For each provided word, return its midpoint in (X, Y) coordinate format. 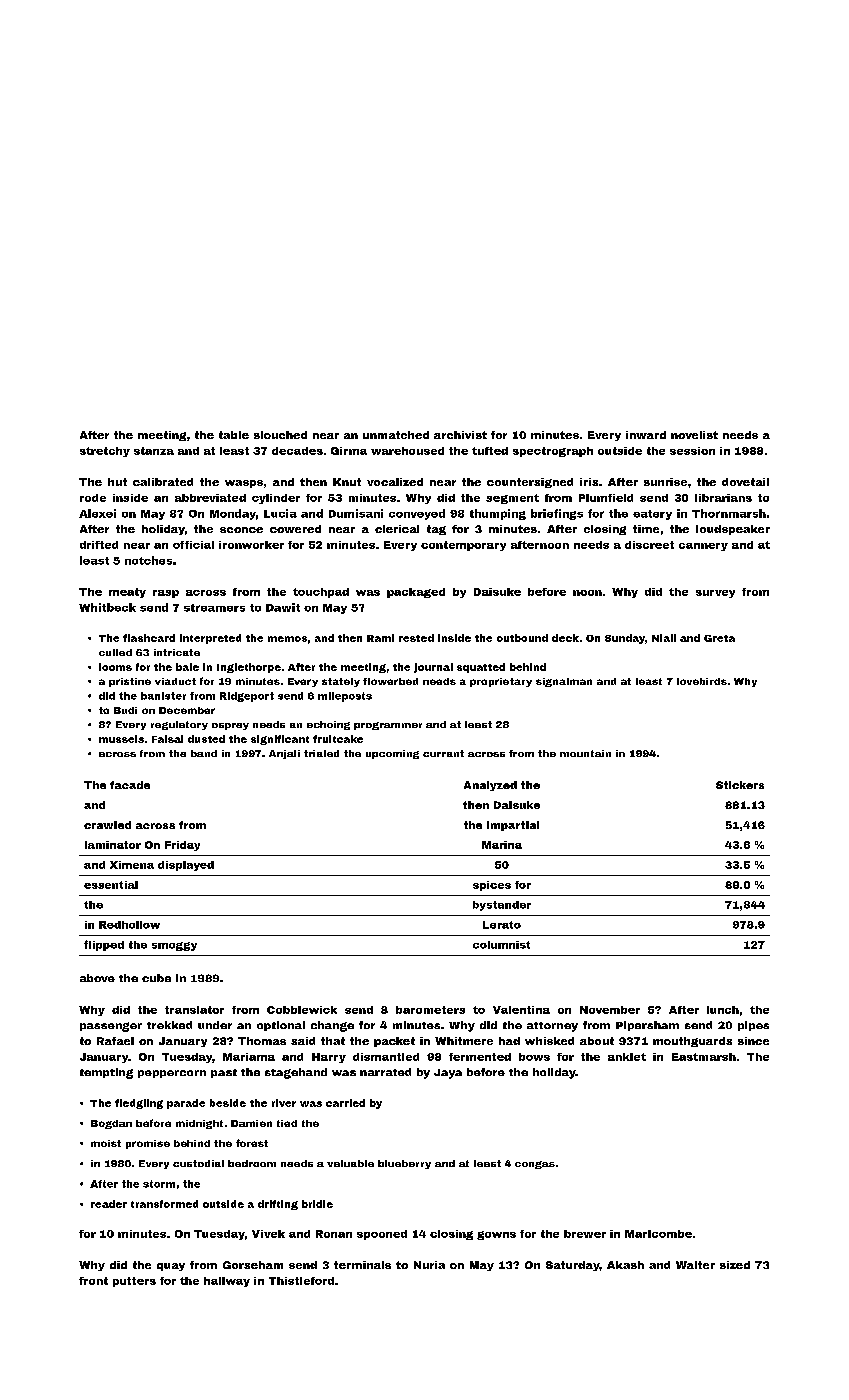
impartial (513, 826)
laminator (113, 845)
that (333, 1041)
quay (171, 1267)
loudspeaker (733, 530)
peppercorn (172, 1074)
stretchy (105, 452)
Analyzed (490, 786)
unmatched (396, 435)
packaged (416, 593)
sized (735, 1265)
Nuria (429, 1265)
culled (115, 652)
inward (646, 435)
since (753, 1041)
